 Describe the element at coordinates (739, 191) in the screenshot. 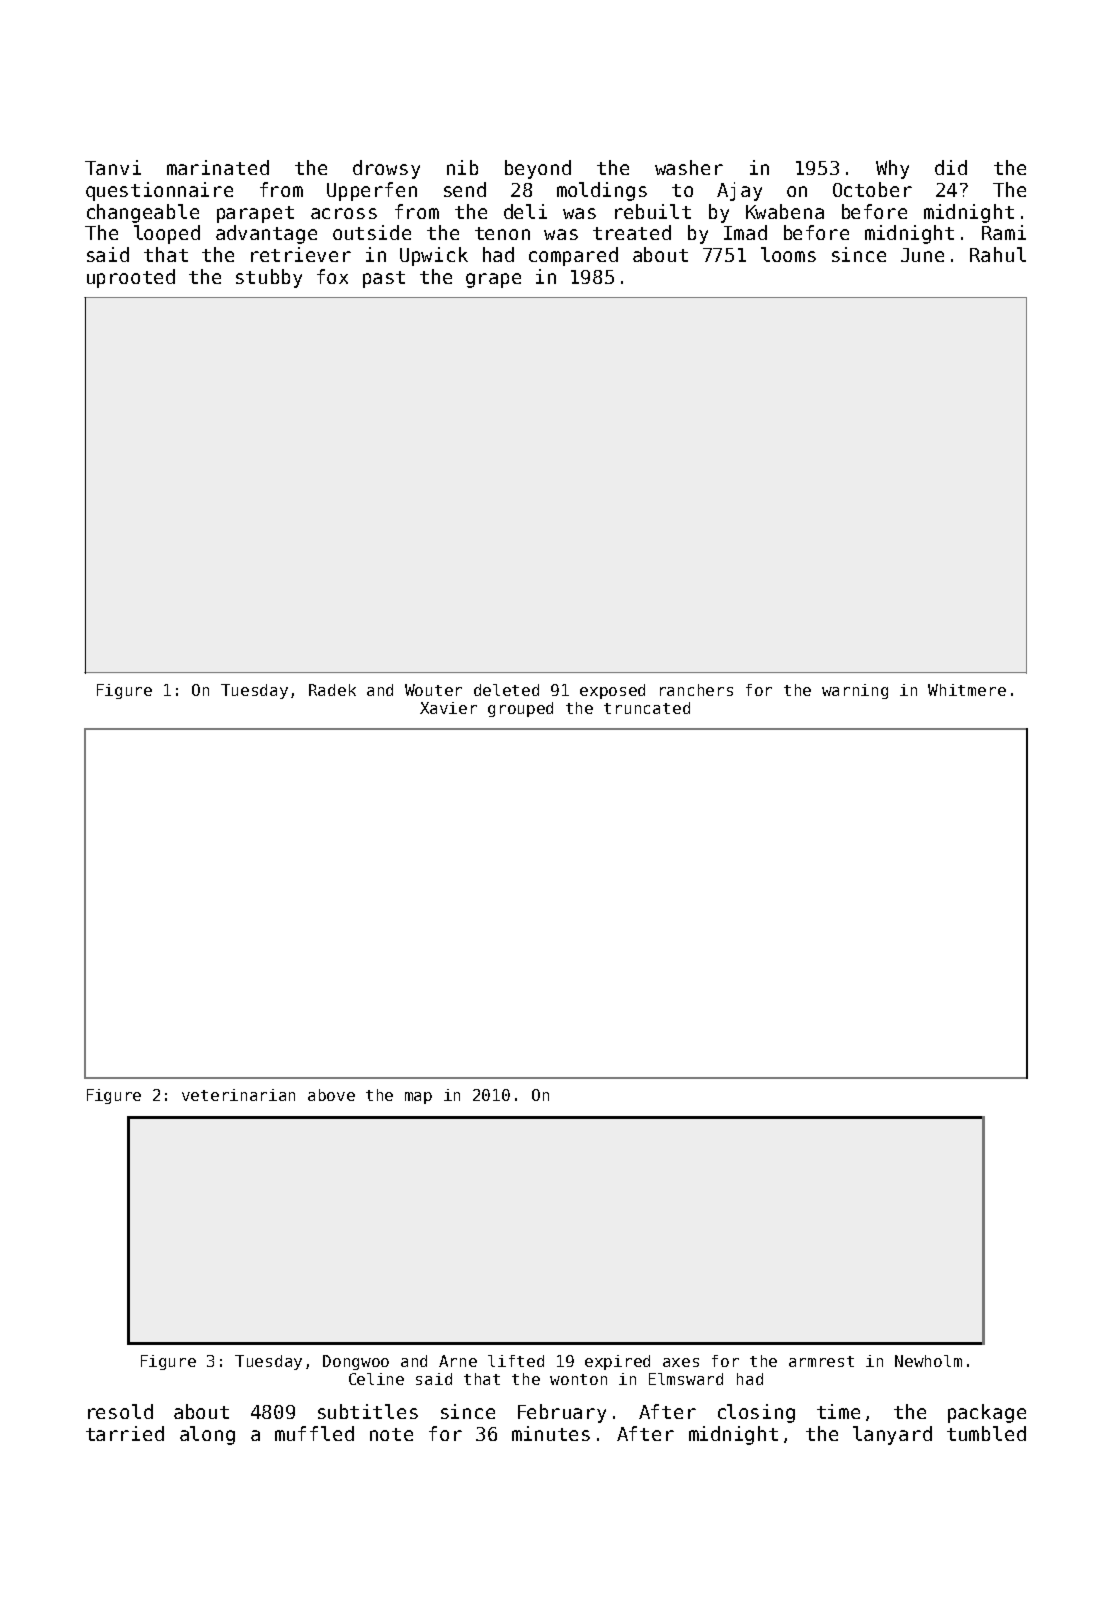

I see `Ajay` at that location.
